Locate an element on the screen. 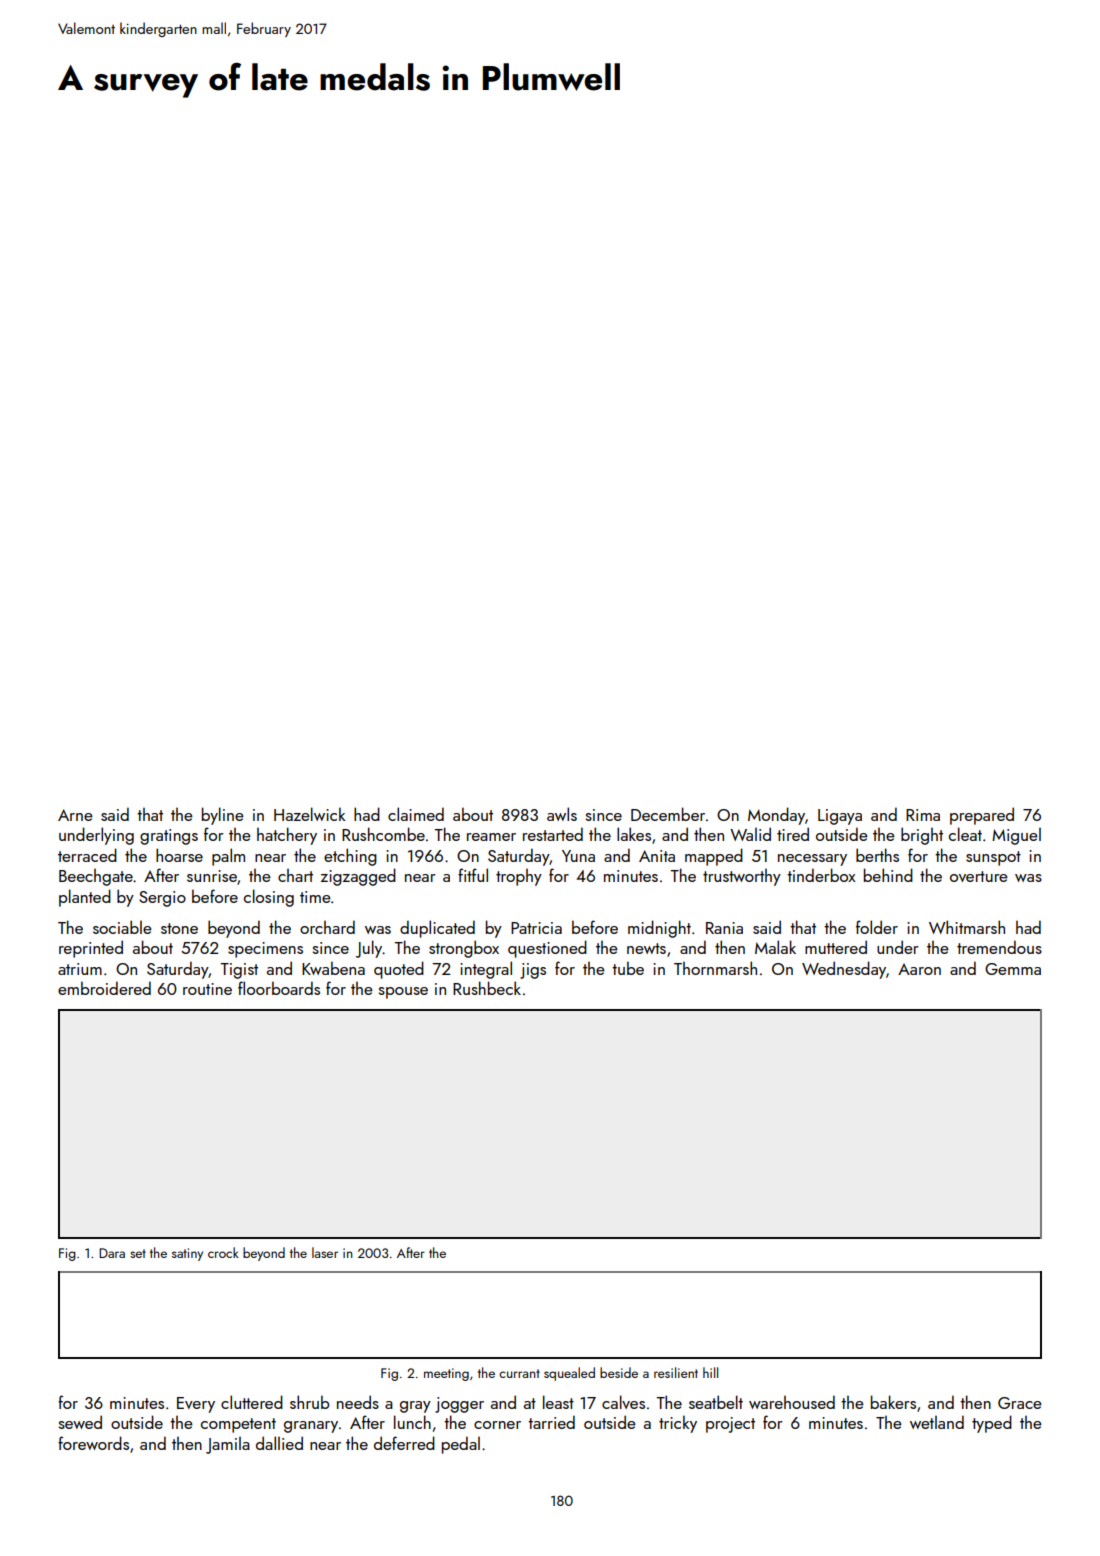  Aaron is located at coordinates (919, 969).
